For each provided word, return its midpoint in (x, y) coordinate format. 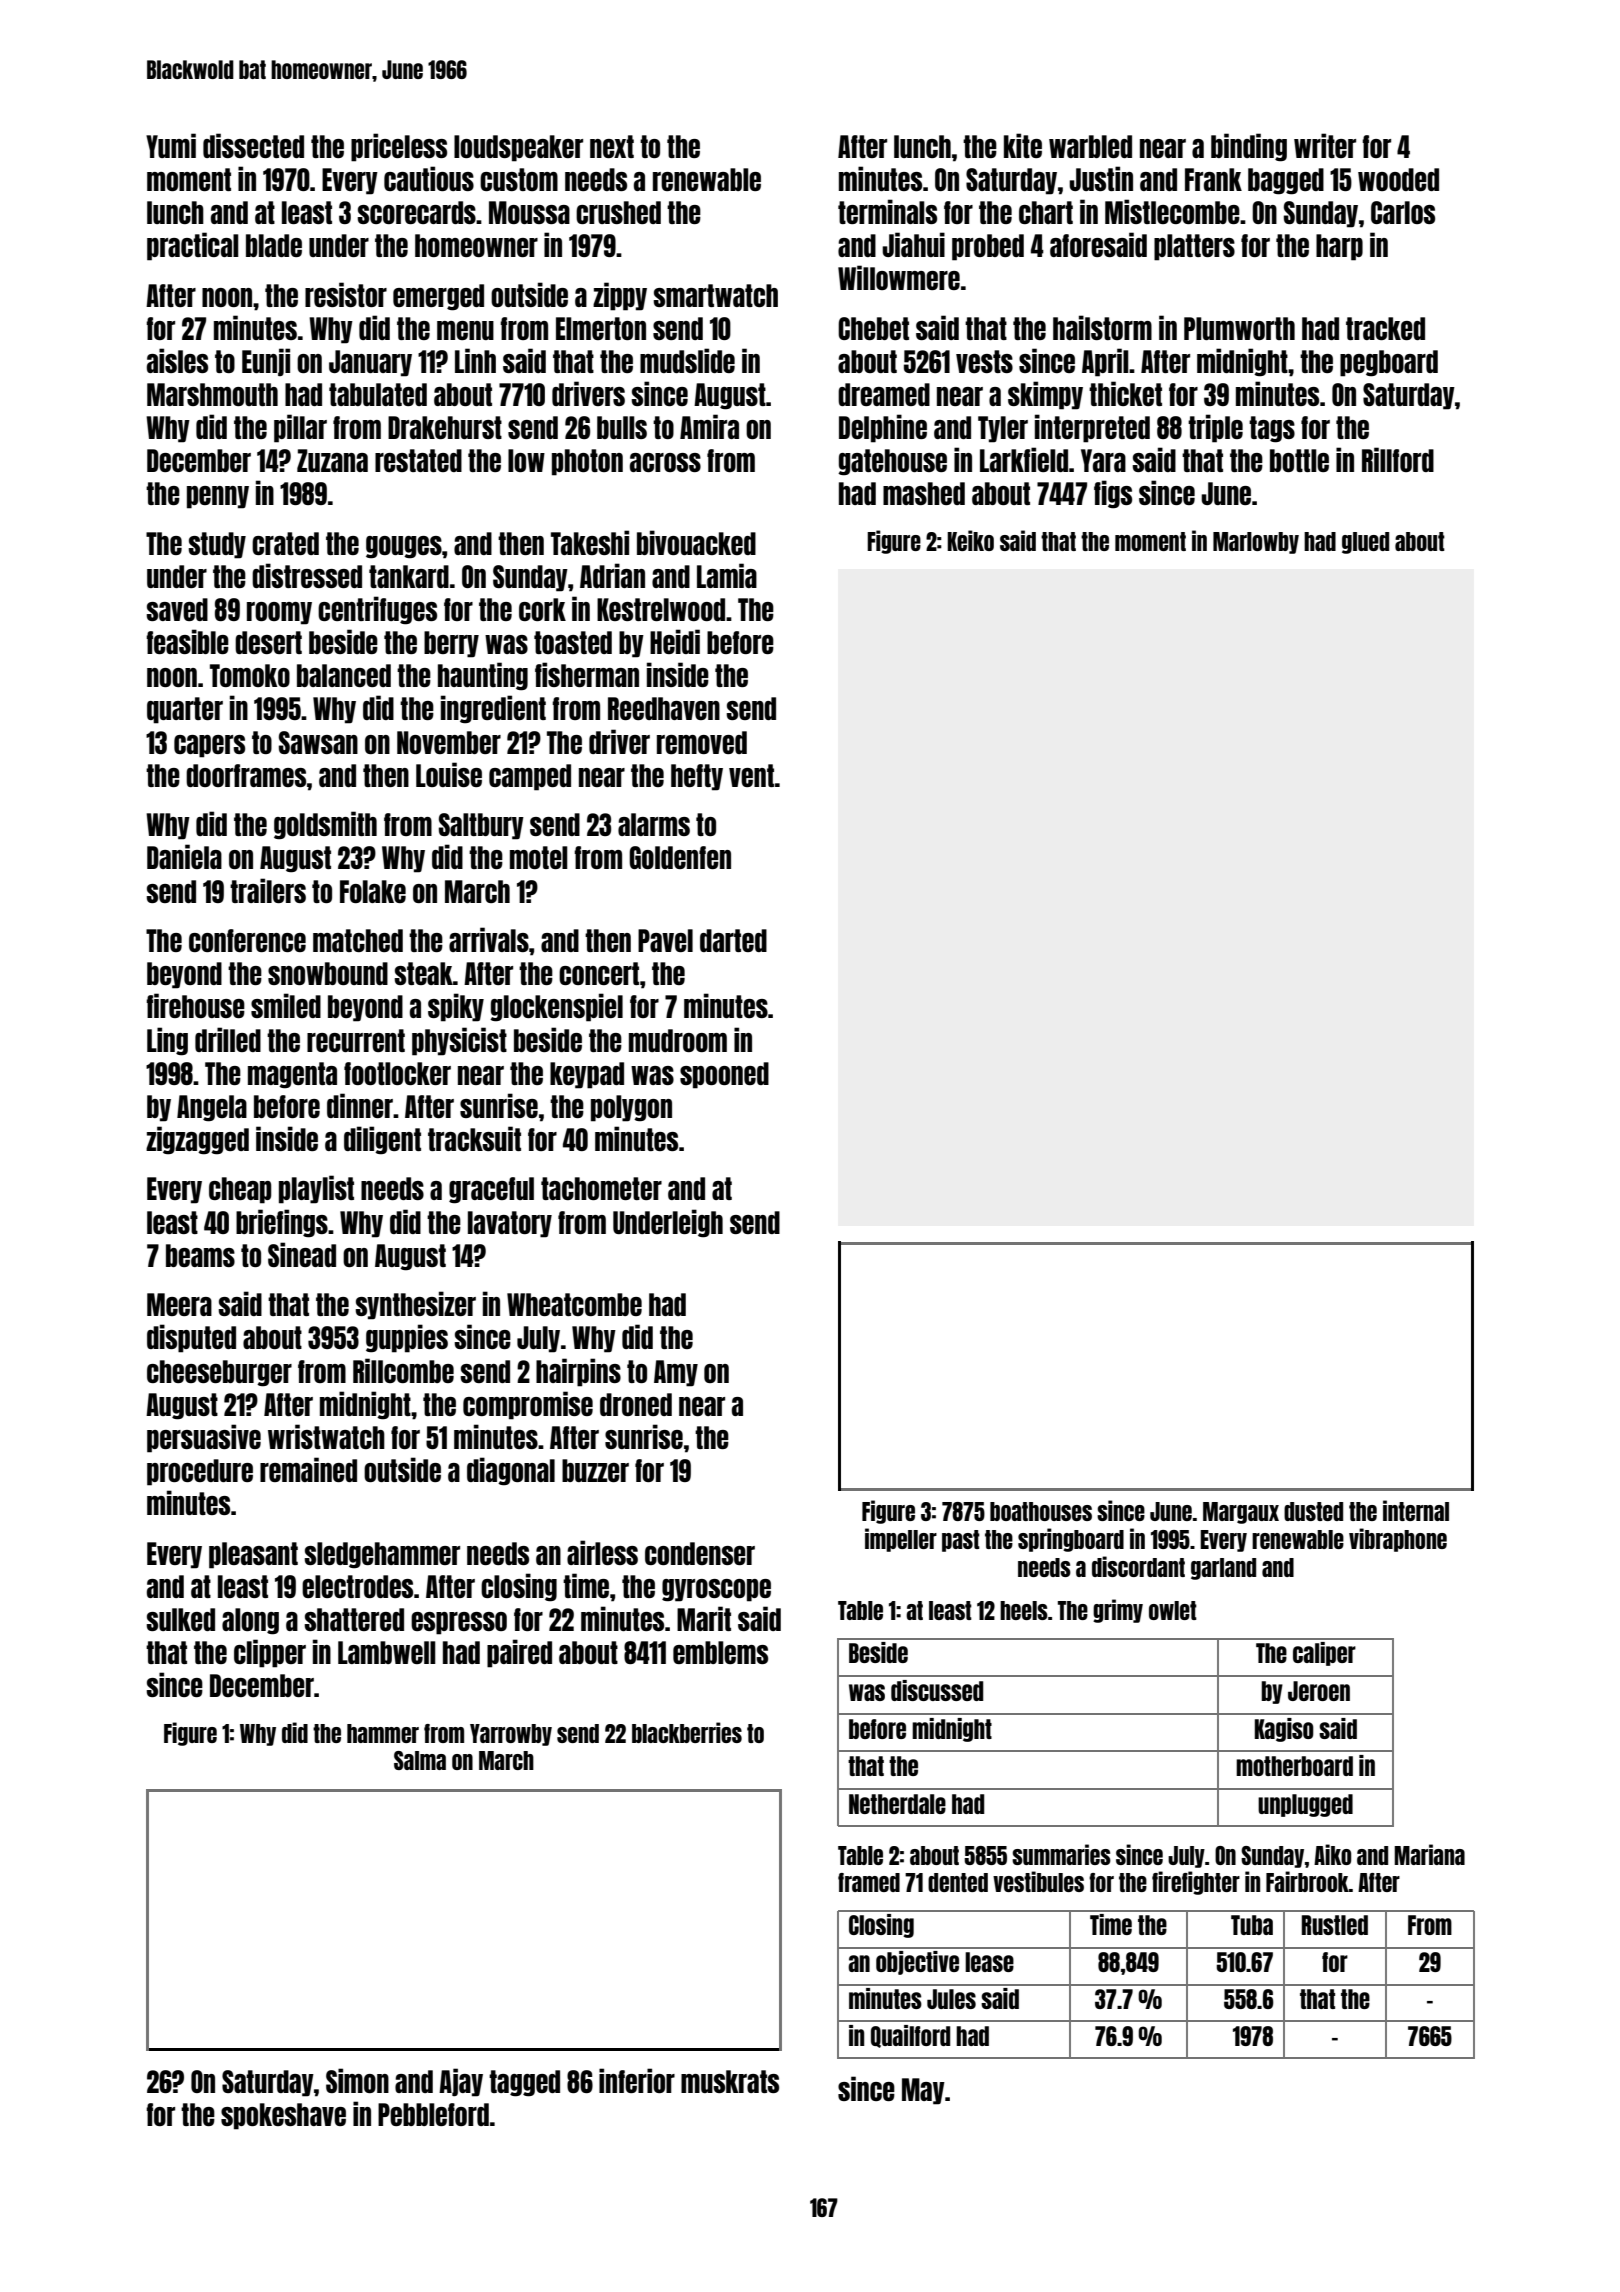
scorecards (416, 212)
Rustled (1335, 1925)
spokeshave (283, 2116)
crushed (618, 212)
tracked (1385, 328)
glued (1365, 543)
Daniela (184, 856)
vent (752, 775)
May (923, 2091)
